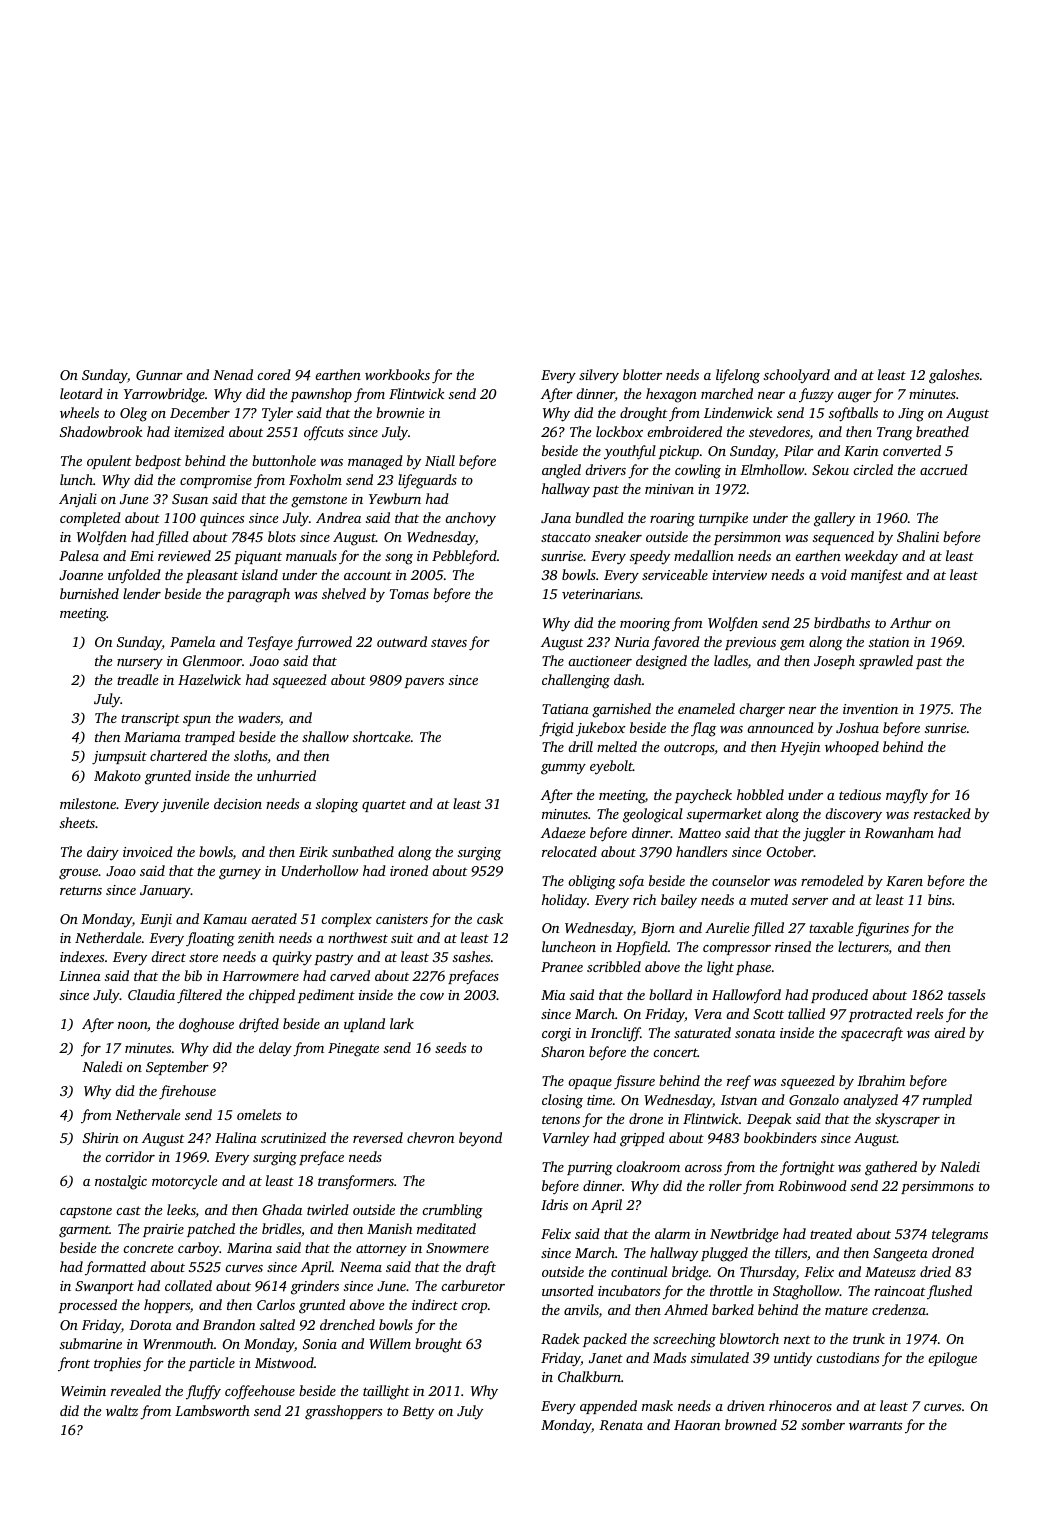 The width and height of the screenshot is (1050, 1520). Describe the element at coordinates (954, 376) in the screenshot. I see `galoshes` at that location.
